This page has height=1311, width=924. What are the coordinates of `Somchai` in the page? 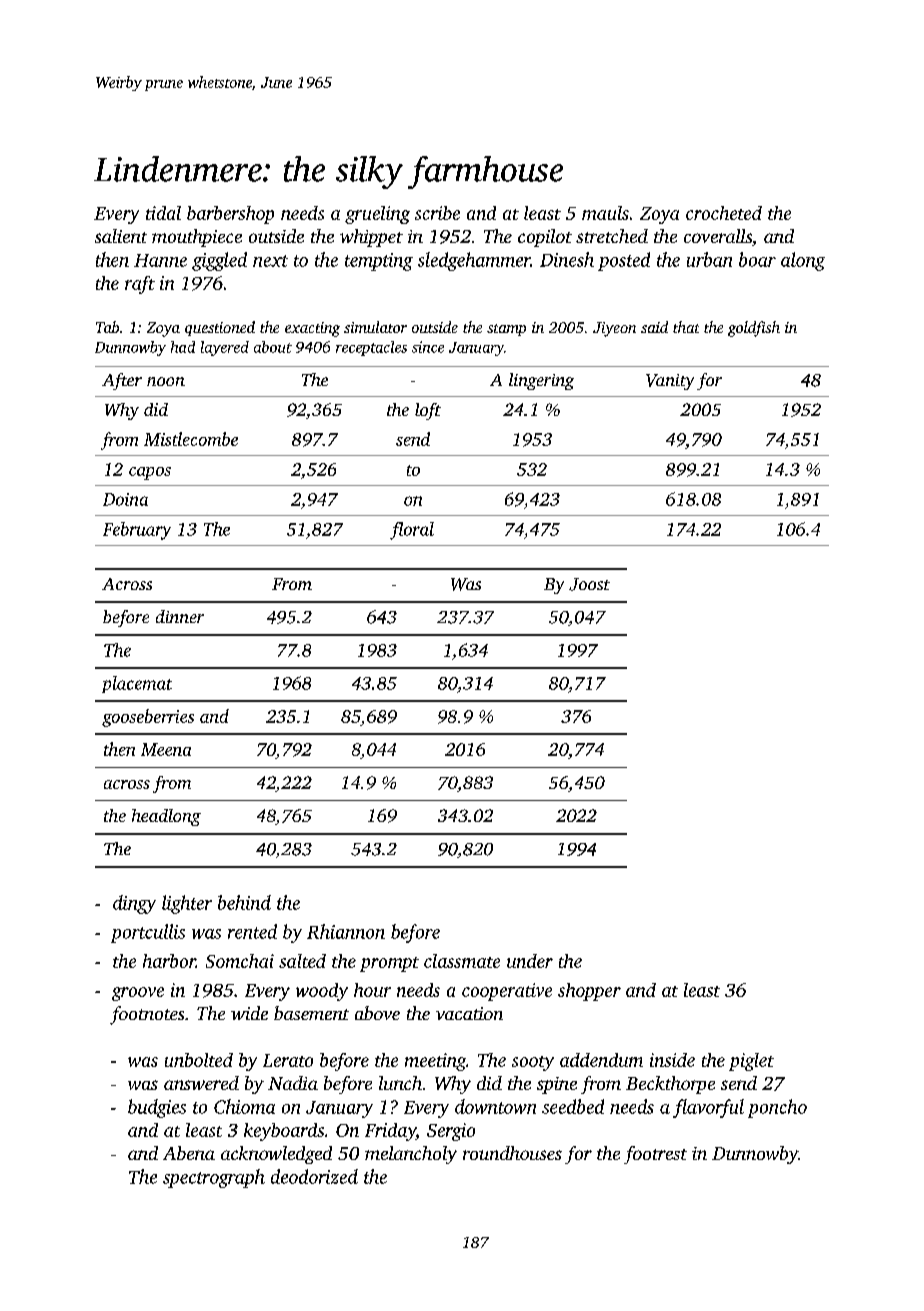 It's located at (240, 961).
